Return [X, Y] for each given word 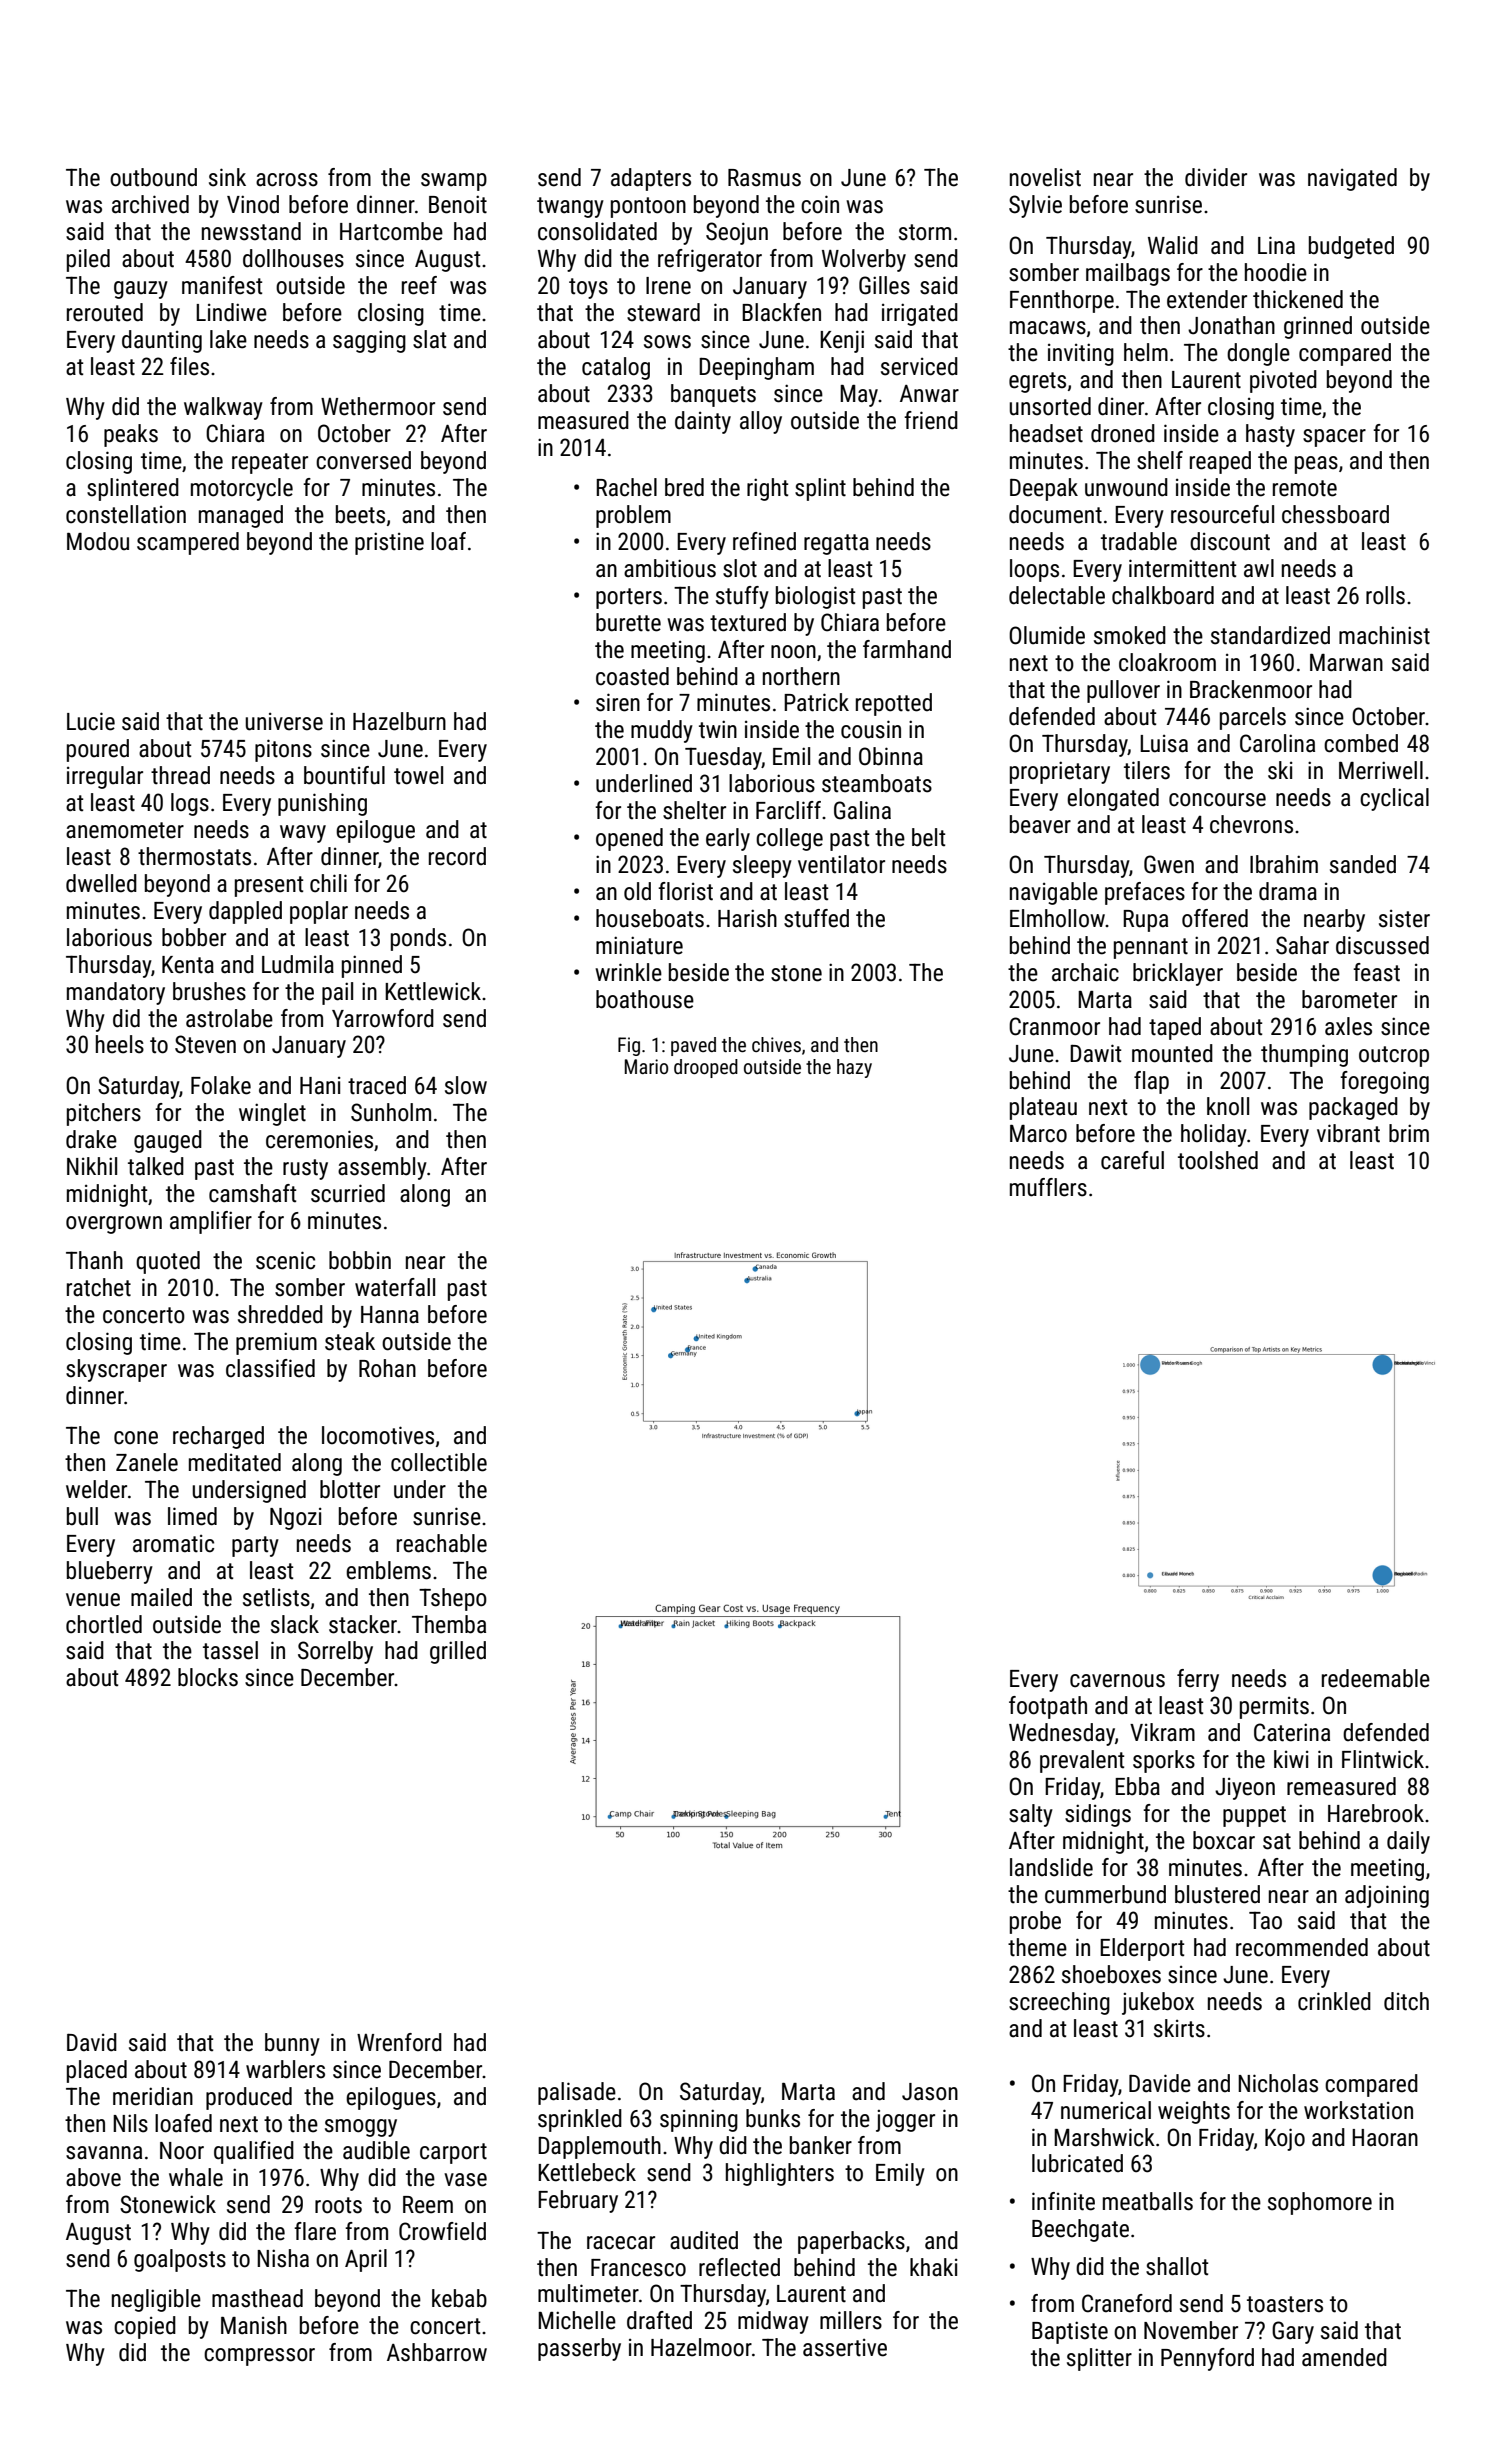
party [255, 1546]
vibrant [1348, 1133]
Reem [428, 2205]
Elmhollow [1057, 918]
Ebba [1137, 1786]
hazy [854, 1068]
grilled [458, 1652]
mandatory [116, 993]
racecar [621, 2243]
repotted [894, 704]
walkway [223, 408]
